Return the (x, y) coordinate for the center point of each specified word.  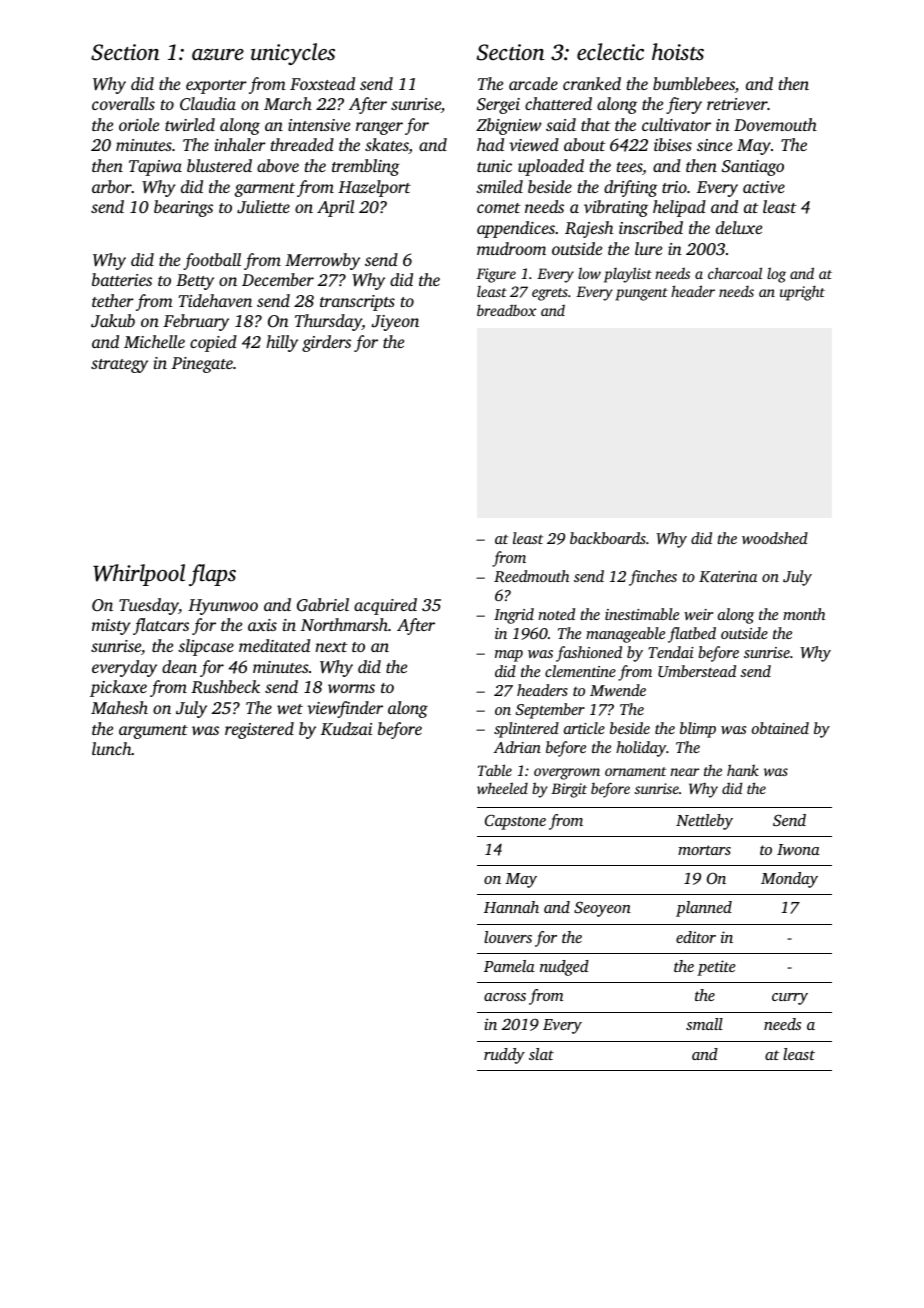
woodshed (775, 538)
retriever (737, 104)
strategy (119, 366)
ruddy (504, 1056)
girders (326, 343)
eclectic (610, 52)
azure (218, 54)
